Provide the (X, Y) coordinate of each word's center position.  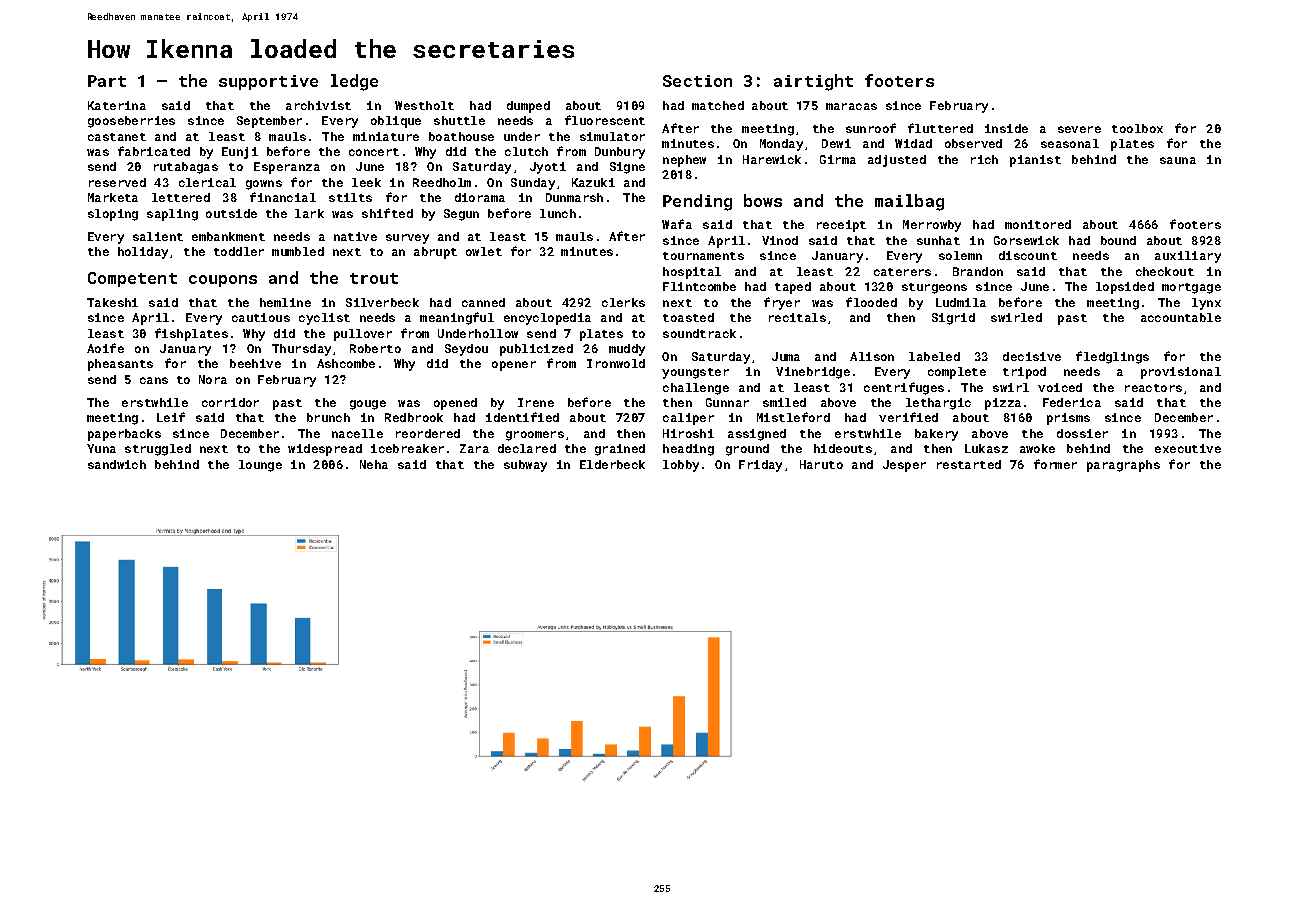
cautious (261, 317)
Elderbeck (612, 464)
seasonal (1070, 143)
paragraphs (1123, 466)
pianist (1035, 161)
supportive (268, 82)
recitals (797, 317)
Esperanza (287, 168)
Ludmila (961, 302)
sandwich (117, 464)
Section (697, 81)
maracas (851, 106)
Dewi (836, 143)
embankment (228, 236)
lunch (558, 213)
